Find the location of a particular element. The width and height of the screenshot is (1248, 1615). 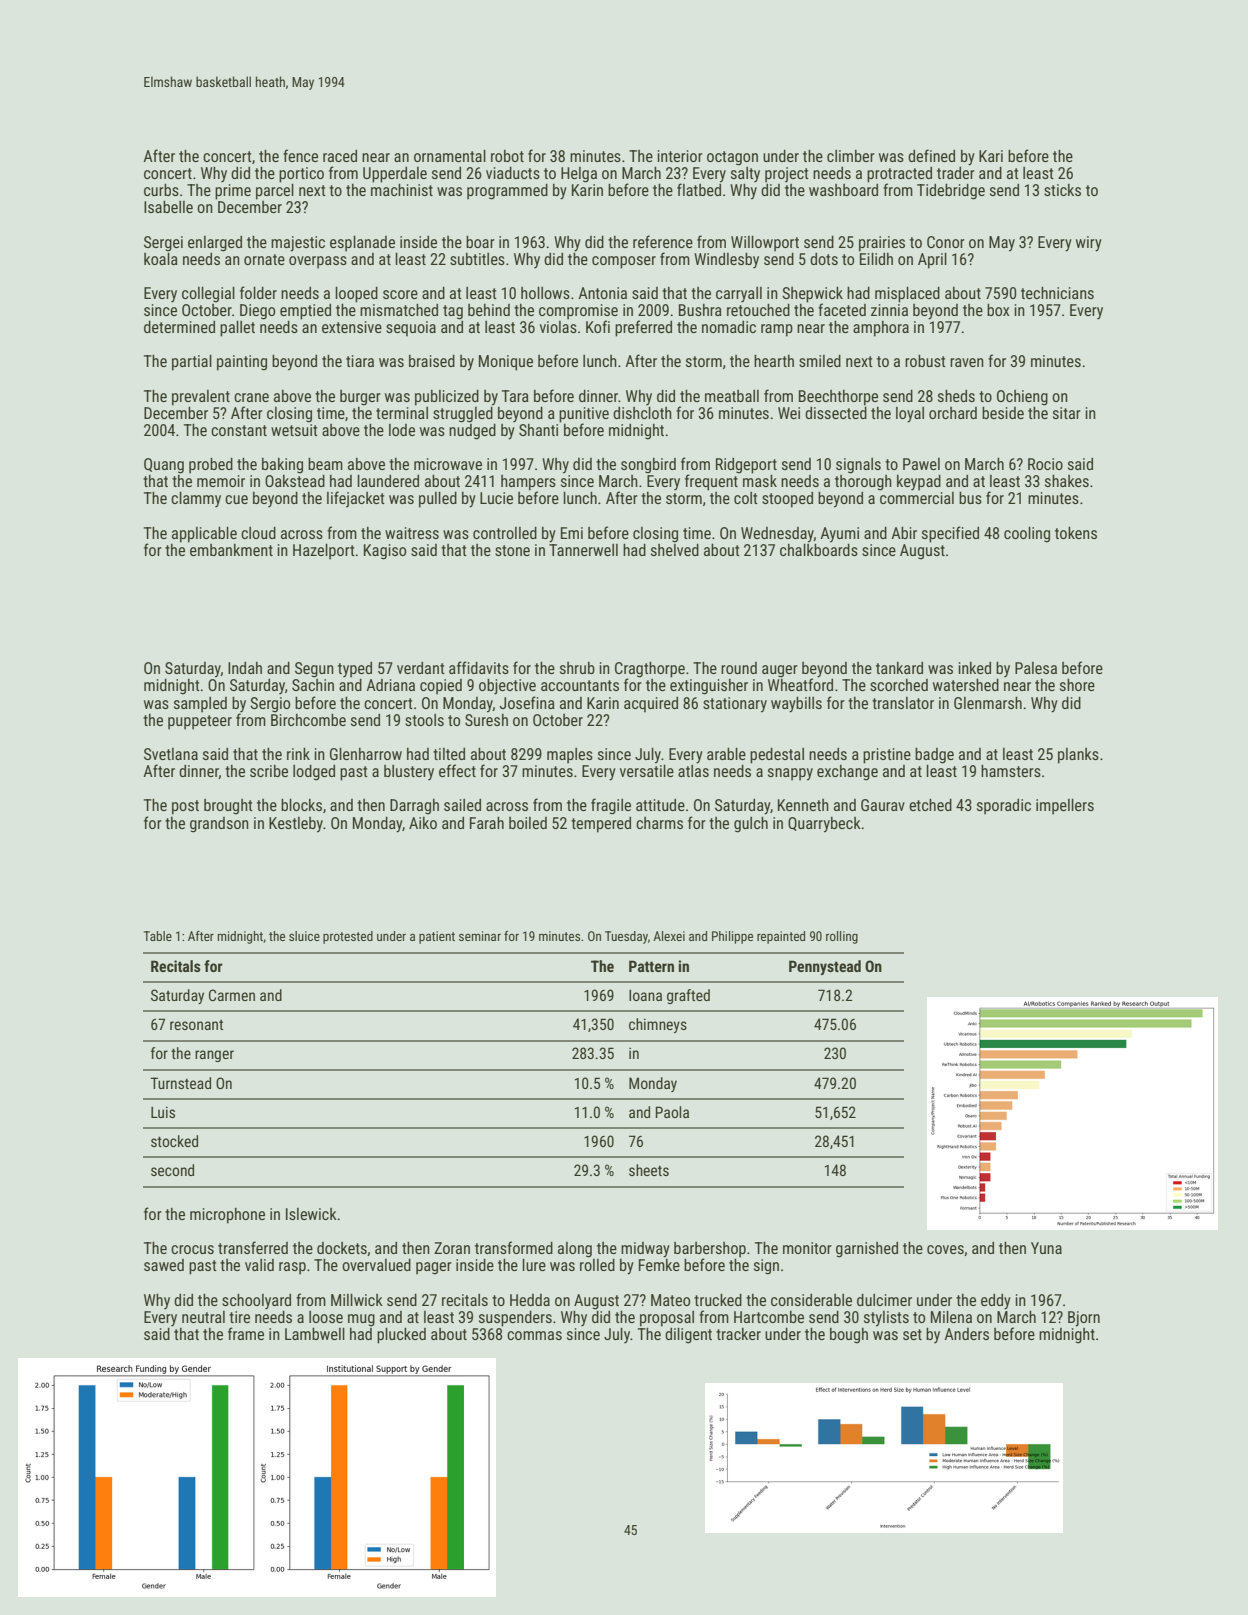

Tidebridge is located at coordinates (951, 192).
